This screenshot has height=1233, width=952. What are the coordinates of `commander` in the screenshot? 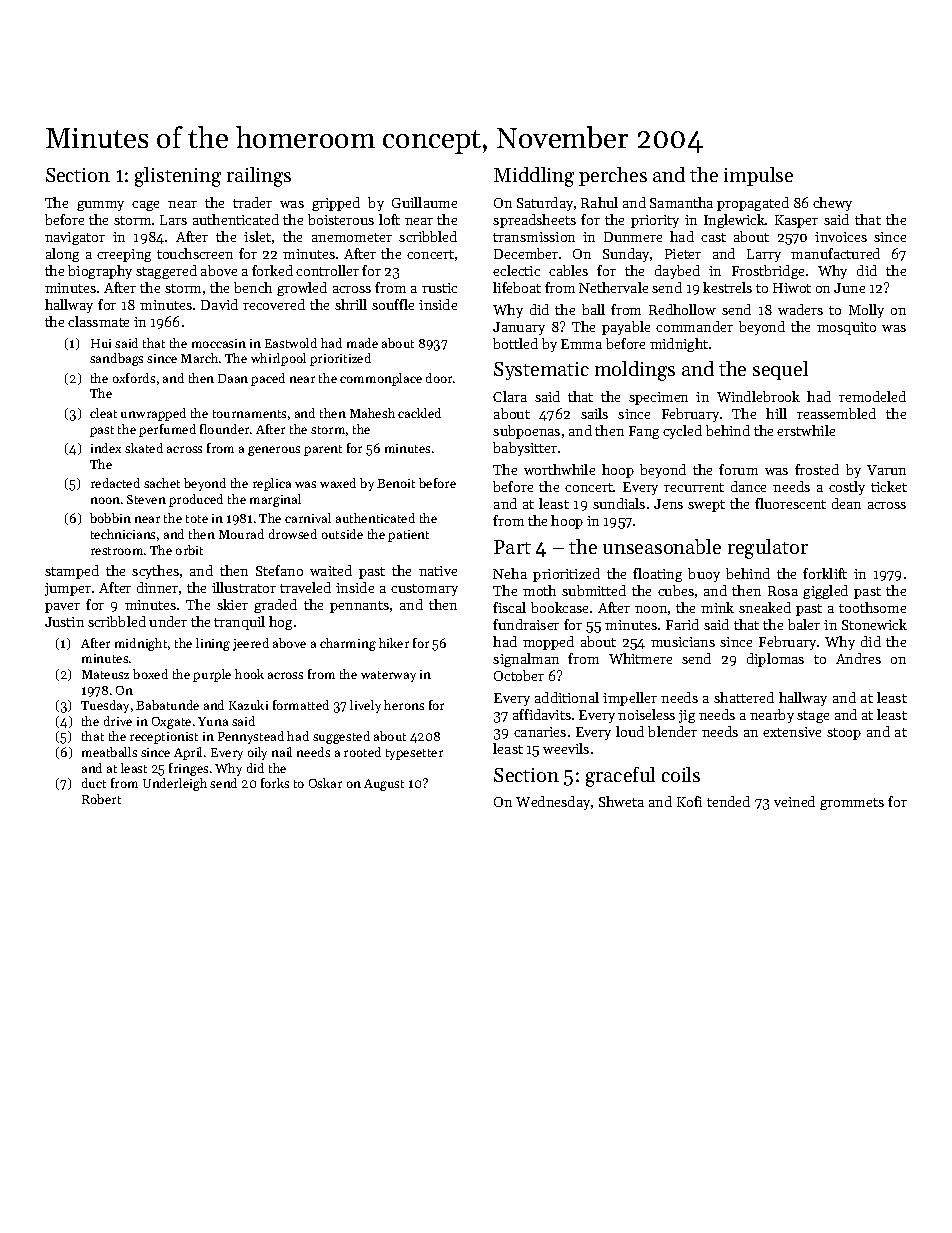 It's located at (694, 326).
